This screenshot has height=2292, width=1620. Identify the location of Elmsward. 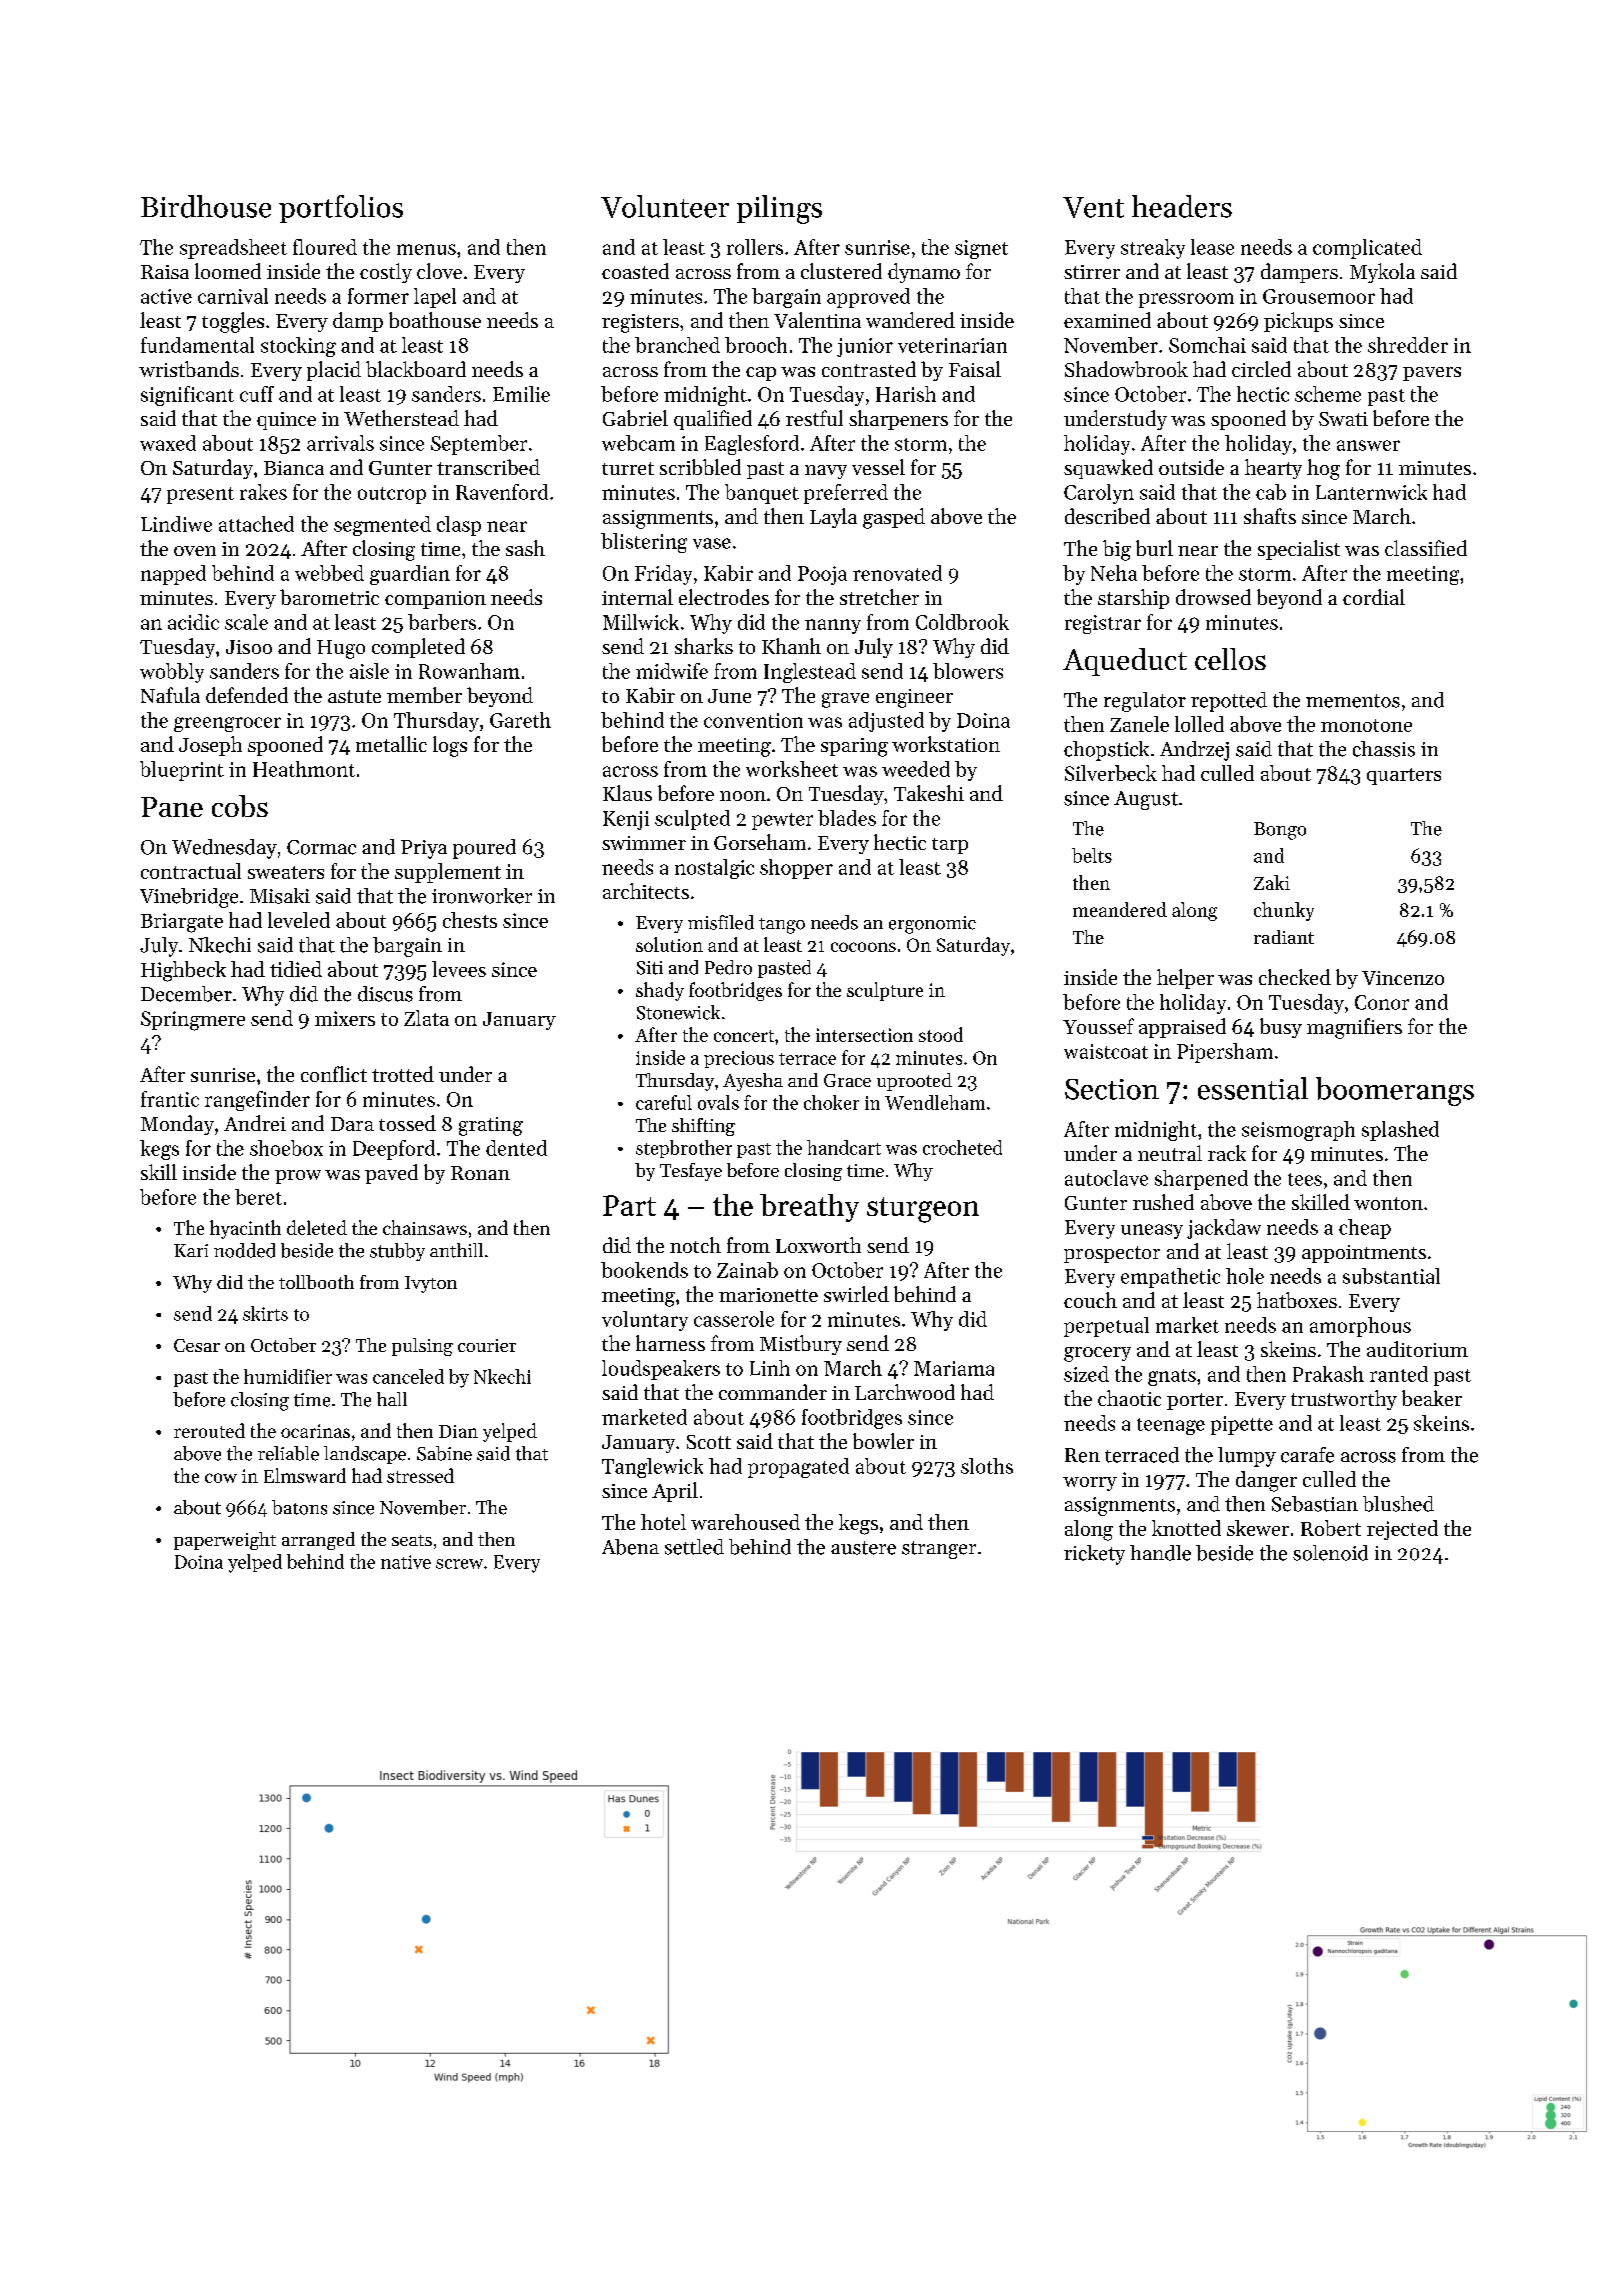
(305, 1475).
